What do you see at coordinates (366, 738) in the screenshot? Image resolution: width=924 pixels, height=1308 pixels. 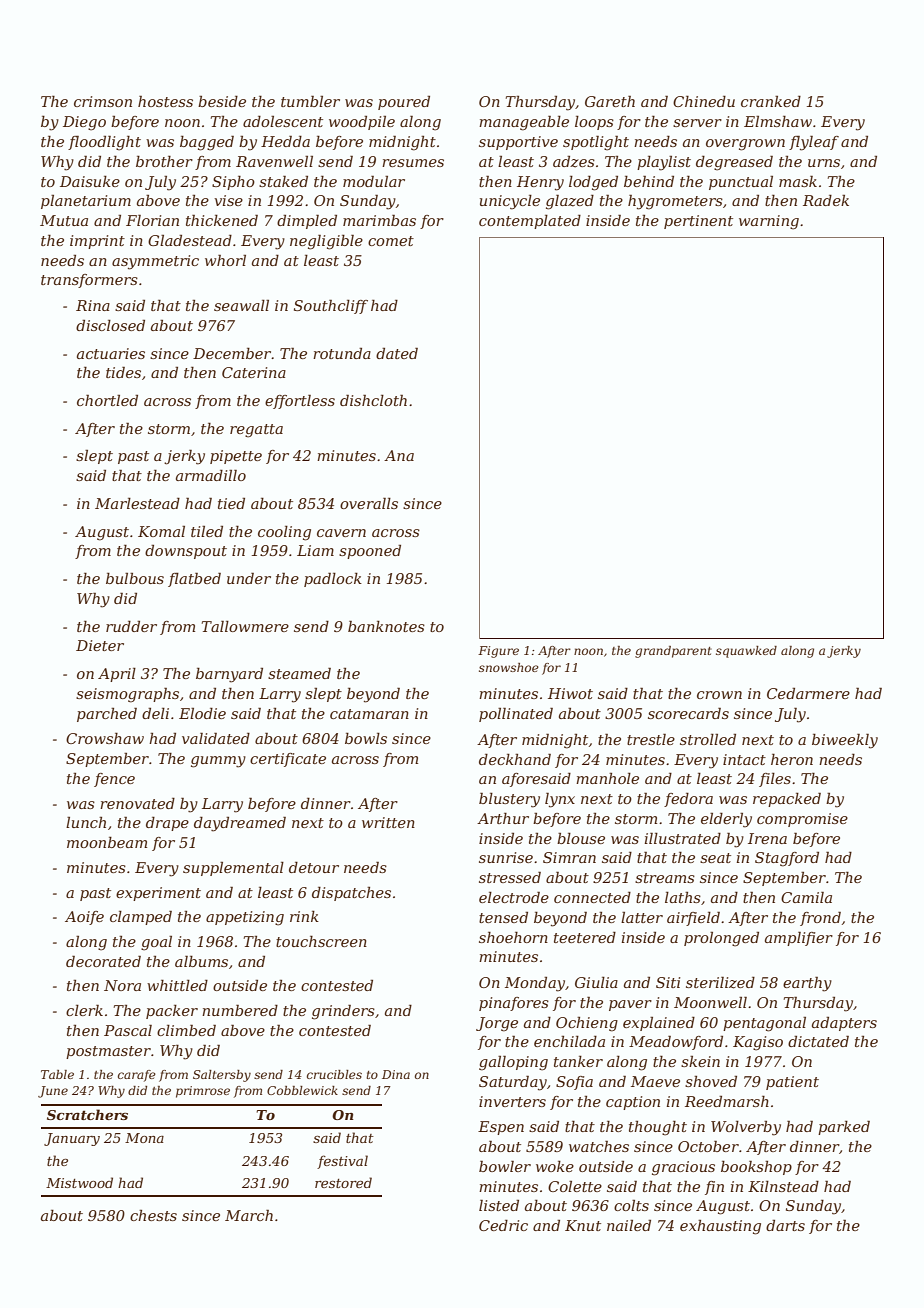 I see `bowls` at bounding box center [366, 738].
